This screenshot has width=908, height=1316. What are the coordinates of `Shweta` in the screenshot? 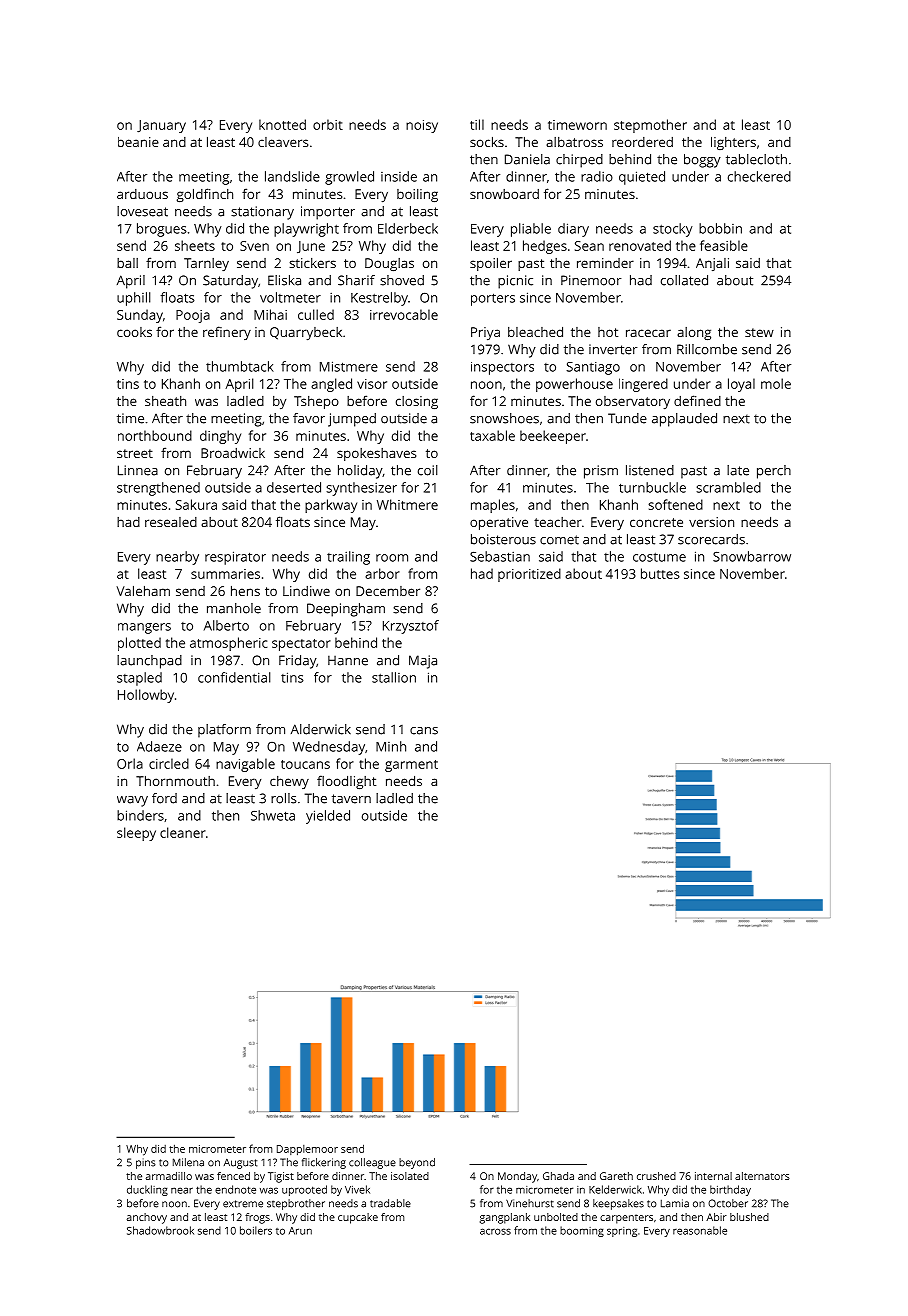 It's located at (273, 815).
